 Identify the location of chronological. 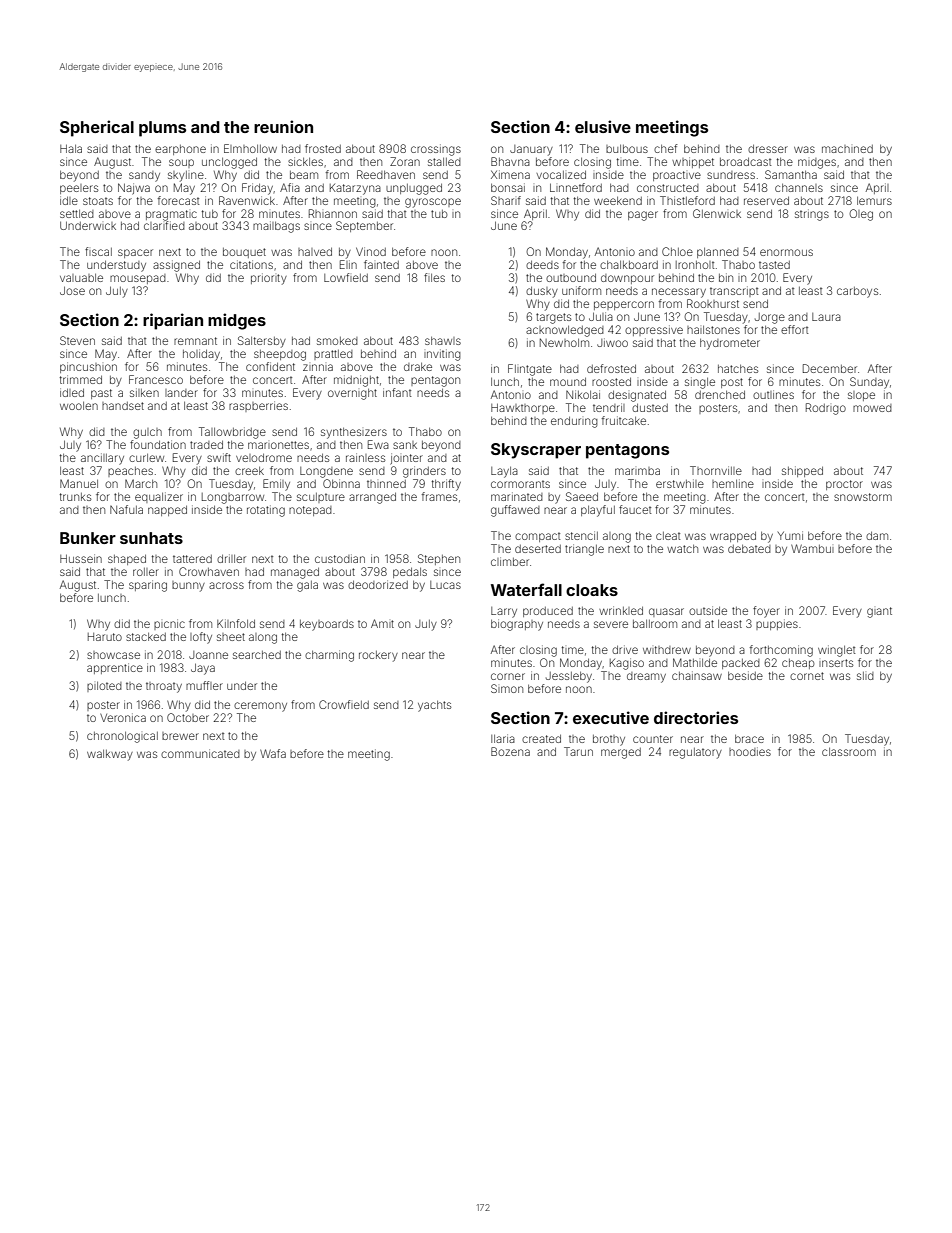
(122, 737).
